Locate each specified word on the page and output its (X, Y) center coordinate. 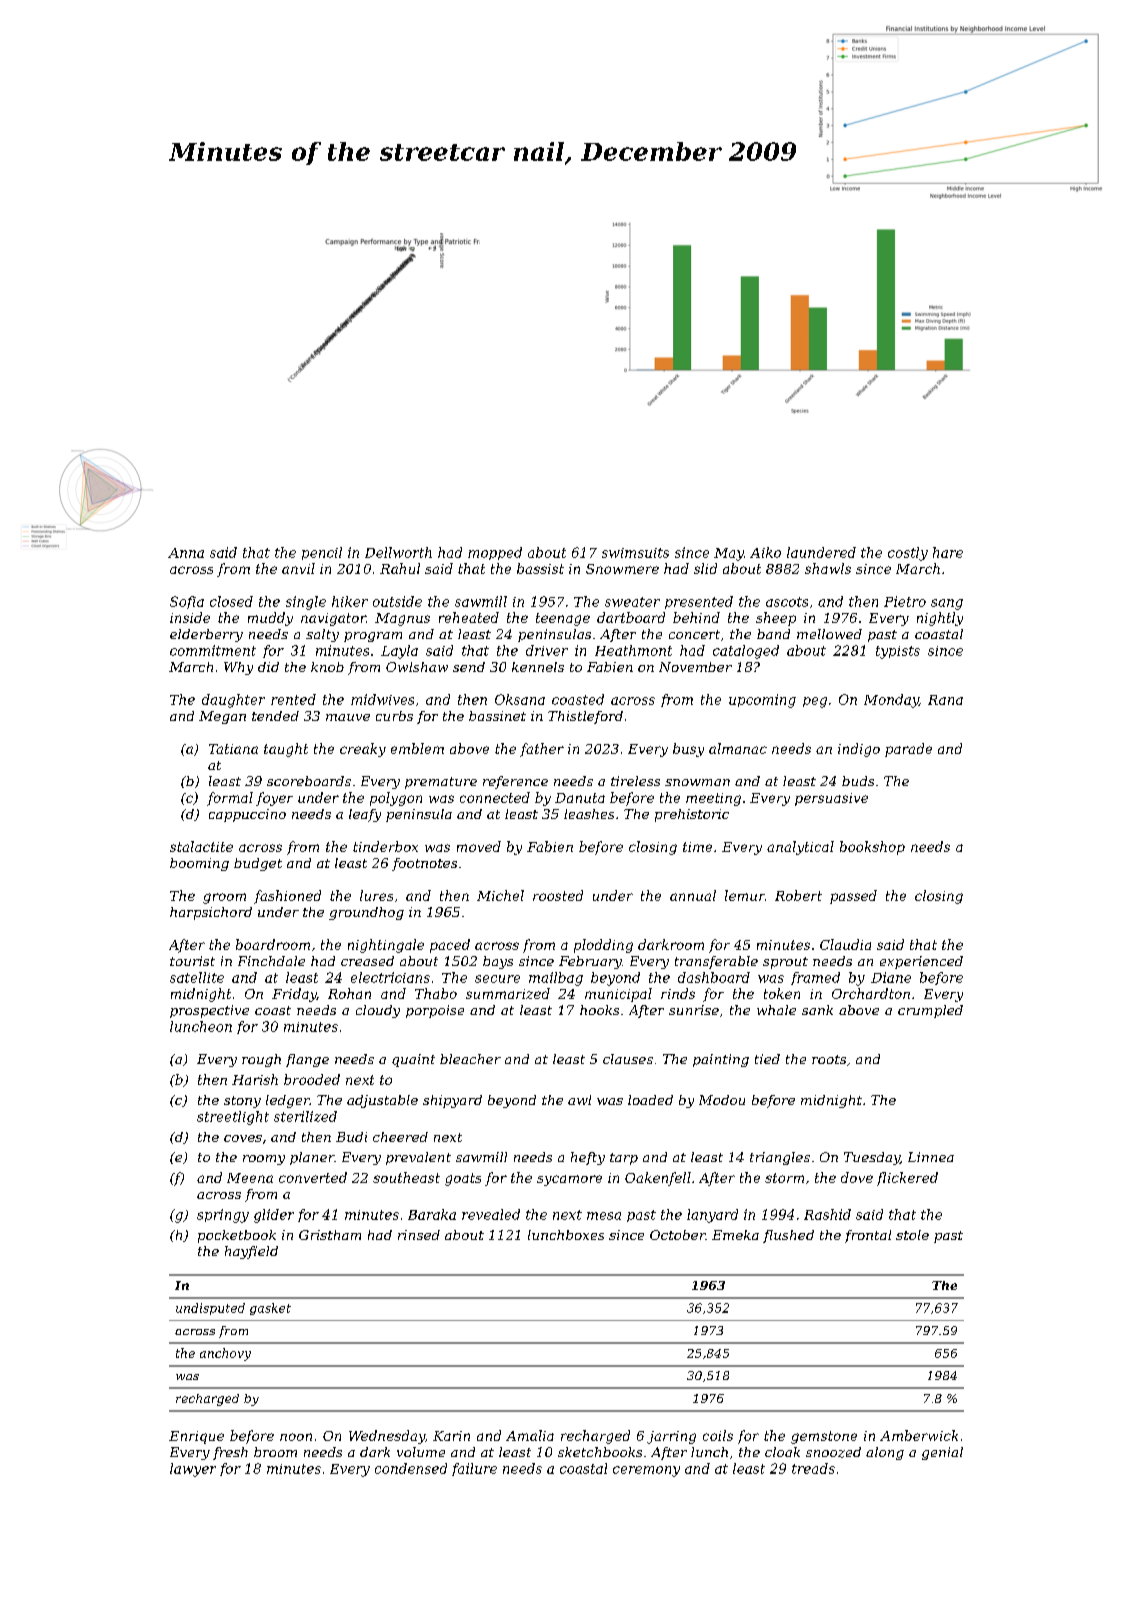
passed (853, 897)
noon (296, 1437)
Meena (250, 1178)
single (306, 603)
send (469, 667)
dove (857, 1177)
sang (947, 604)
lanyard (712, 1216)
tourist (192, 961)
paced (450, 946)
